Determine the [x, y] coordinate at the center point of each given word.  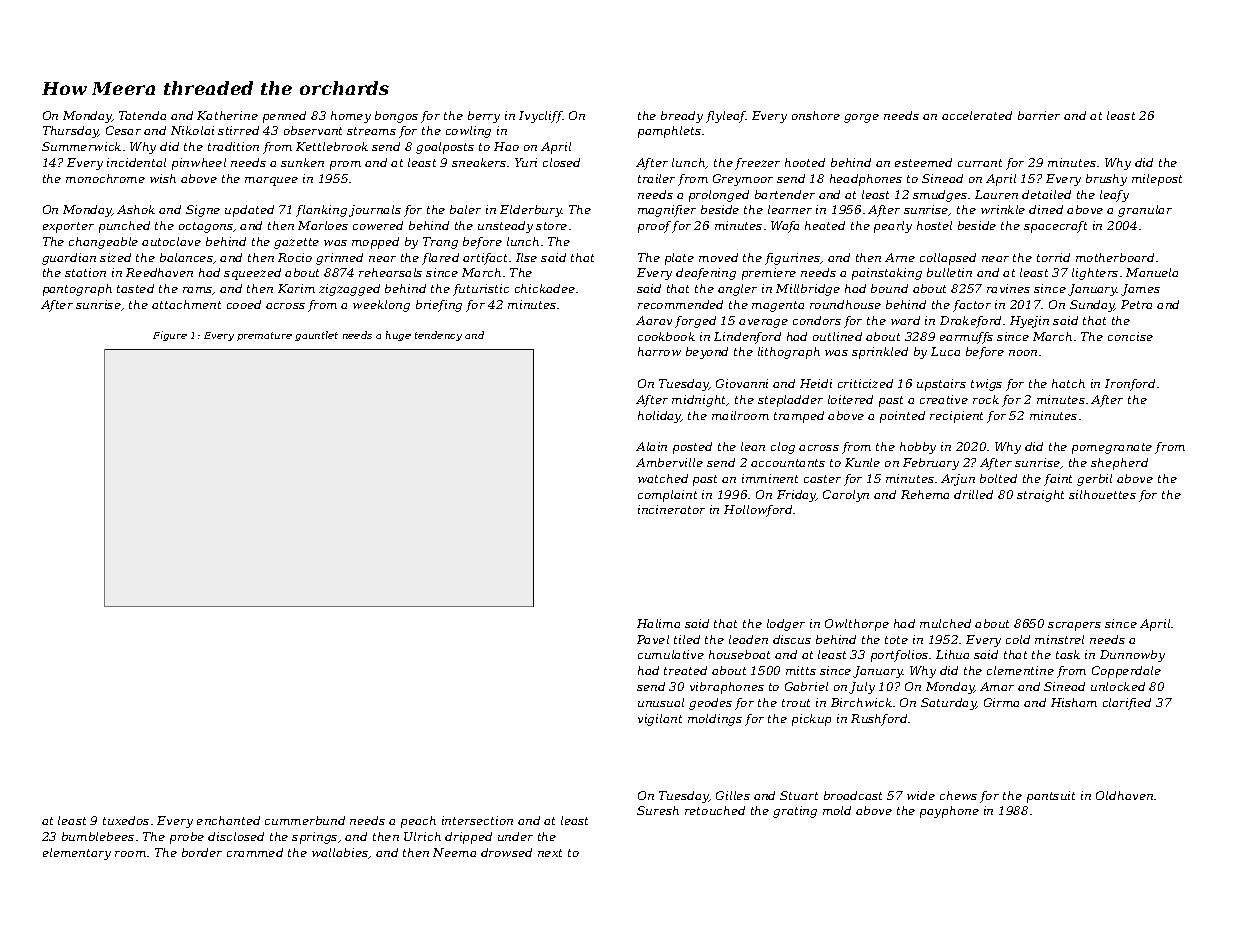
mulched [945, 623]
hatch [1068, 383]
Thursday [71, 132]
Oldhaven [1124, 795]
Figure [170, 336]
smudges [940, 196]
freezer [757, 164]
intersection [477, 820]
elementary [77, 854]
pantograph [77, 290]
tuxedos [126, 820]
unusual [661, 702]
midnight [699, 401]
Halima [658, 623]
